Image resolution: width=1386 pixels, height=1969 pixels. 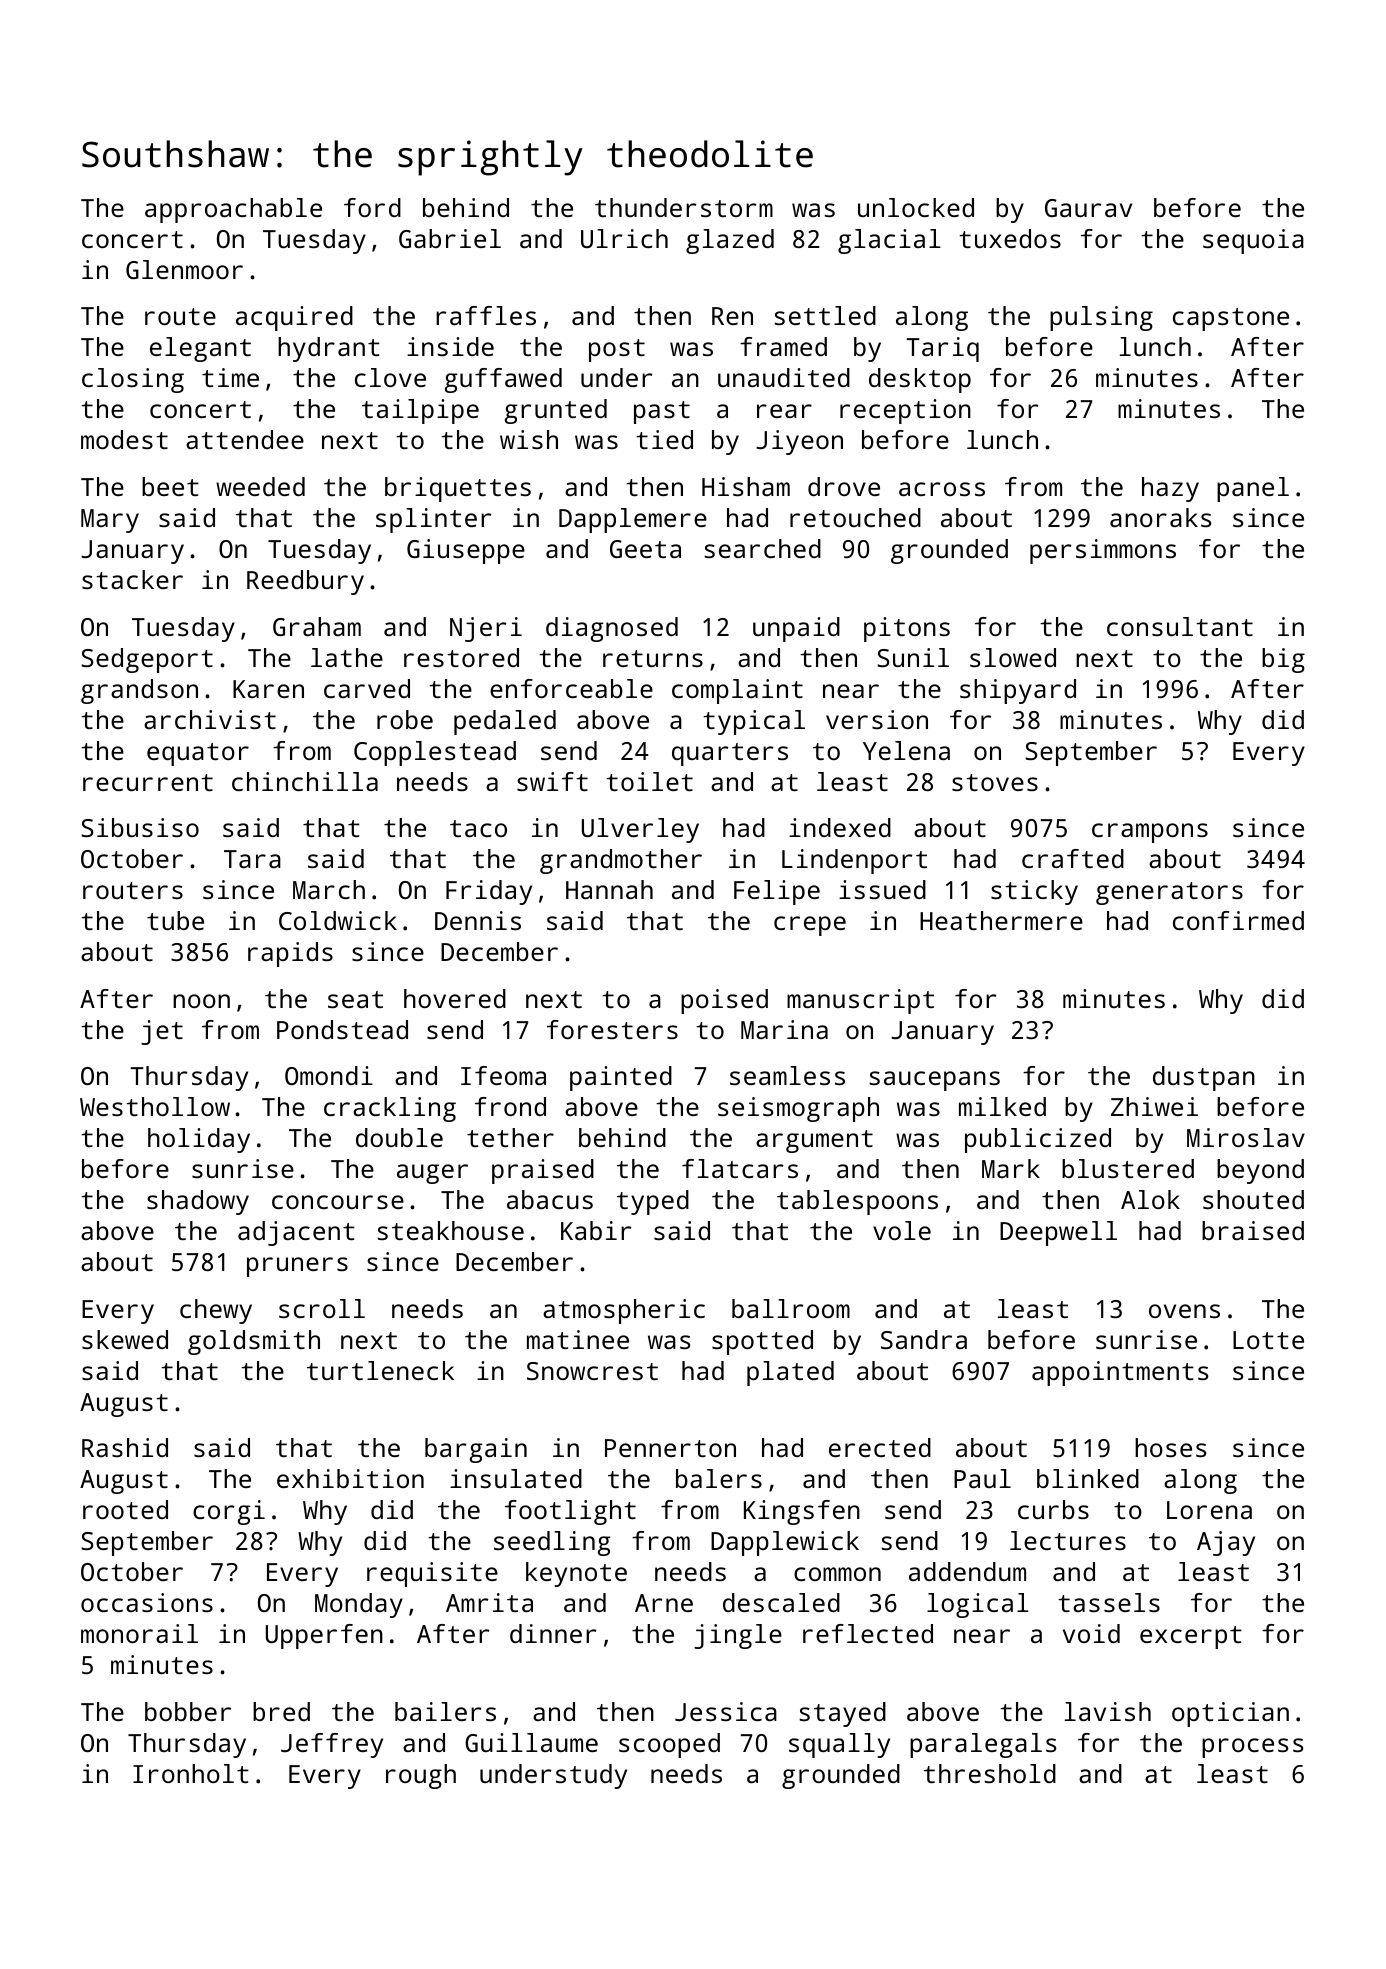 What do you see at coordinates (942, 489) in the screenshot?
I see `across` at bounding box center [942, 489].
